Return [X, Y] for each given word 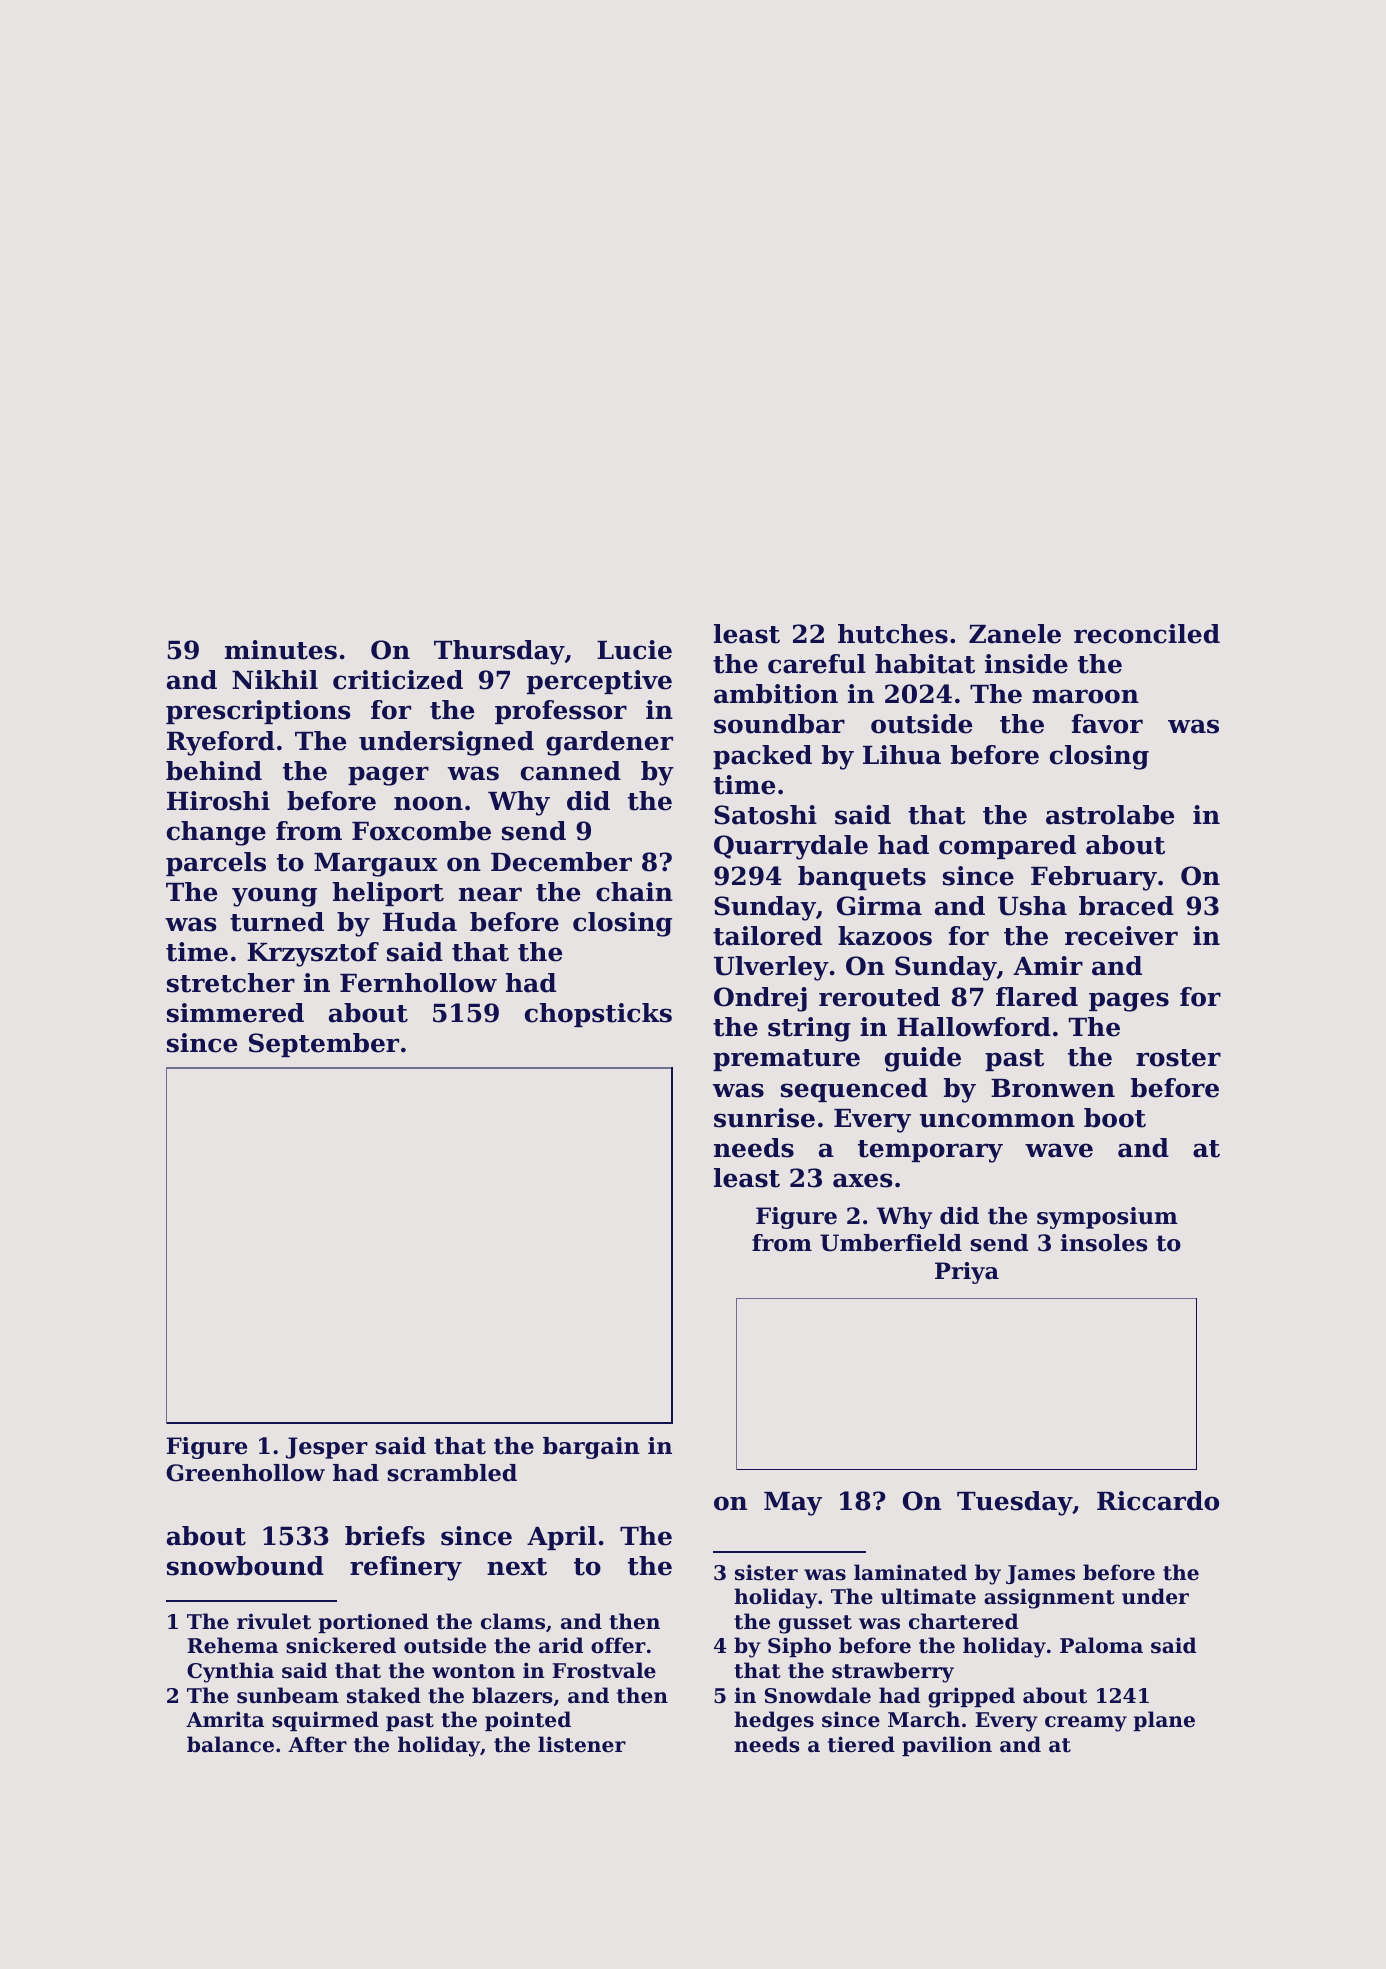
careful [817, 664]
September [324, 1045]
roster [1178, 1058]
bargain [591, 1448]
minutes [281, 650]
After [317, 1744]
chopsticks [598, 1015]
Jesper [327, 1448]
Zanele [1015, 634]
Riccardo [1158, 1501]
